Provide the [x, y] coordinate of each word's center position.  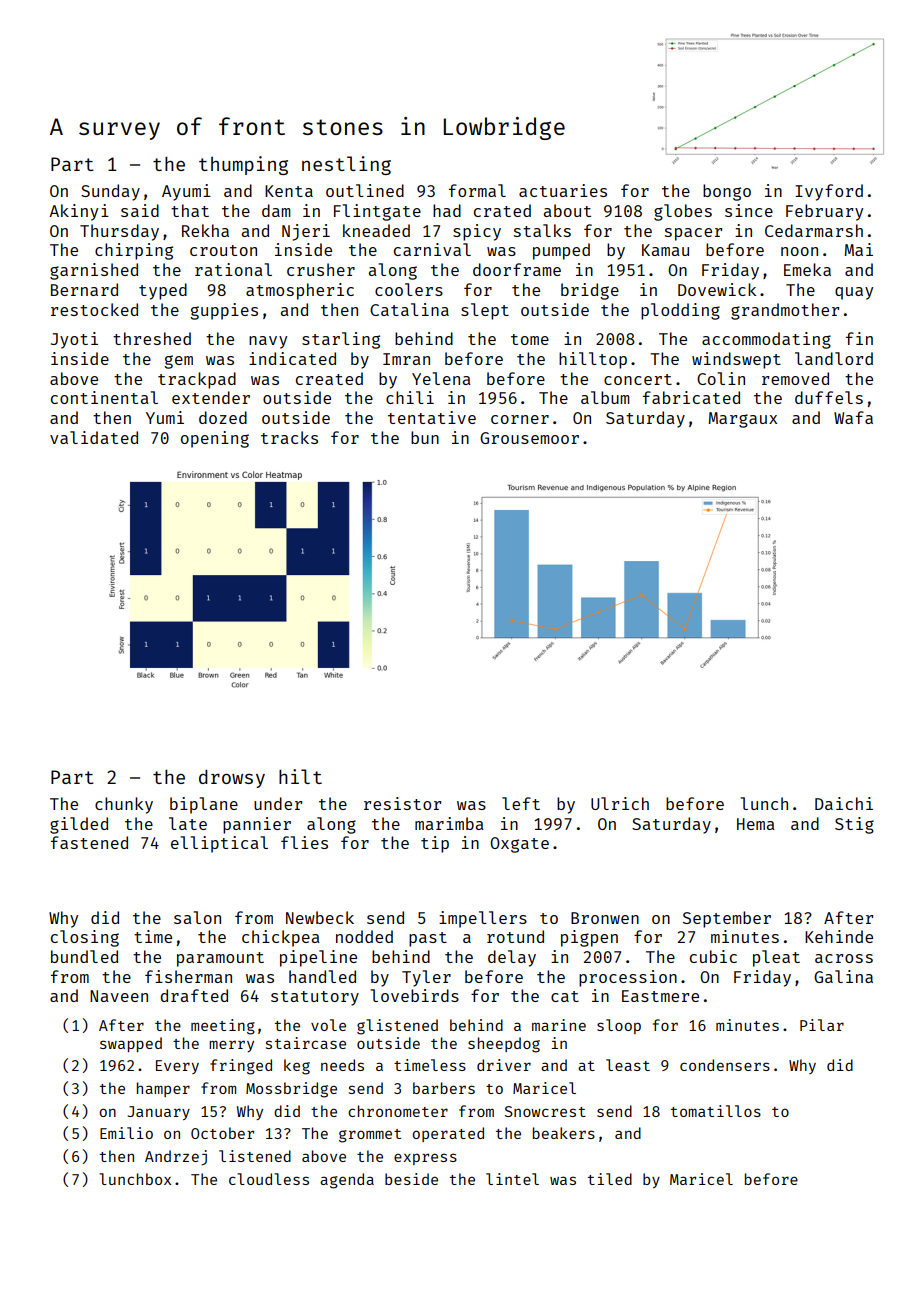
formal [477, 190]
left [521, 803]
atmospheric [300, 291]
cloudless [269, 1179]
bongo [727, 192]
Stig [854, 825]
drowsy [232, 779]
